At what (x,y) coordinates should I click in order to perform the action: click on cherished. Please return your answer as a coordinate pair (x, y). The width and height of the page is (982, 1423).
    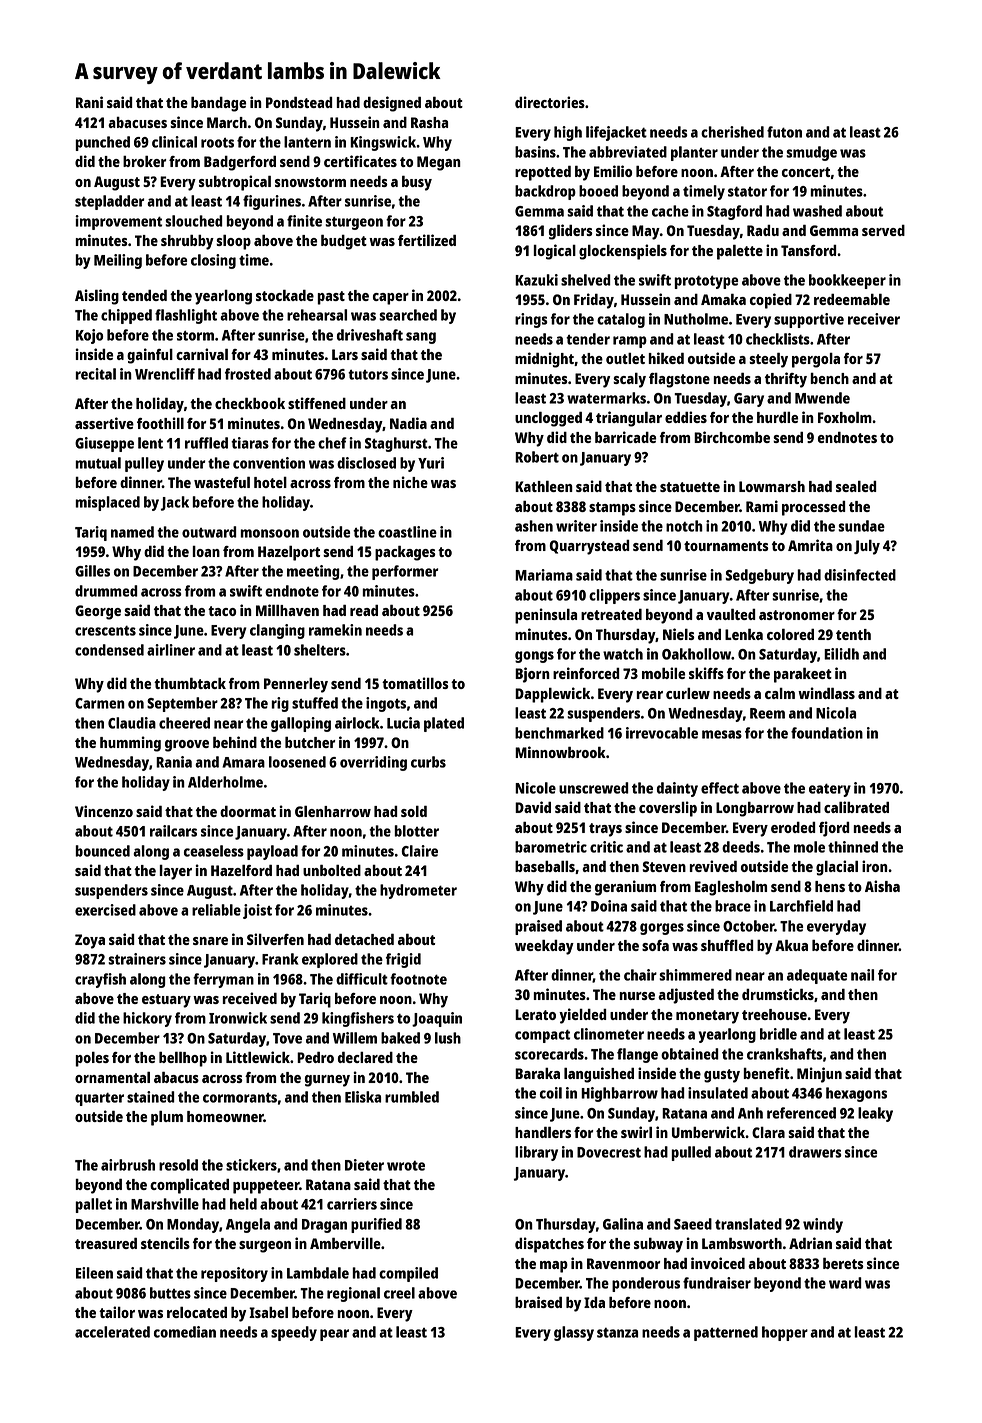
    Looking at the image, I should click on (732, 132).
